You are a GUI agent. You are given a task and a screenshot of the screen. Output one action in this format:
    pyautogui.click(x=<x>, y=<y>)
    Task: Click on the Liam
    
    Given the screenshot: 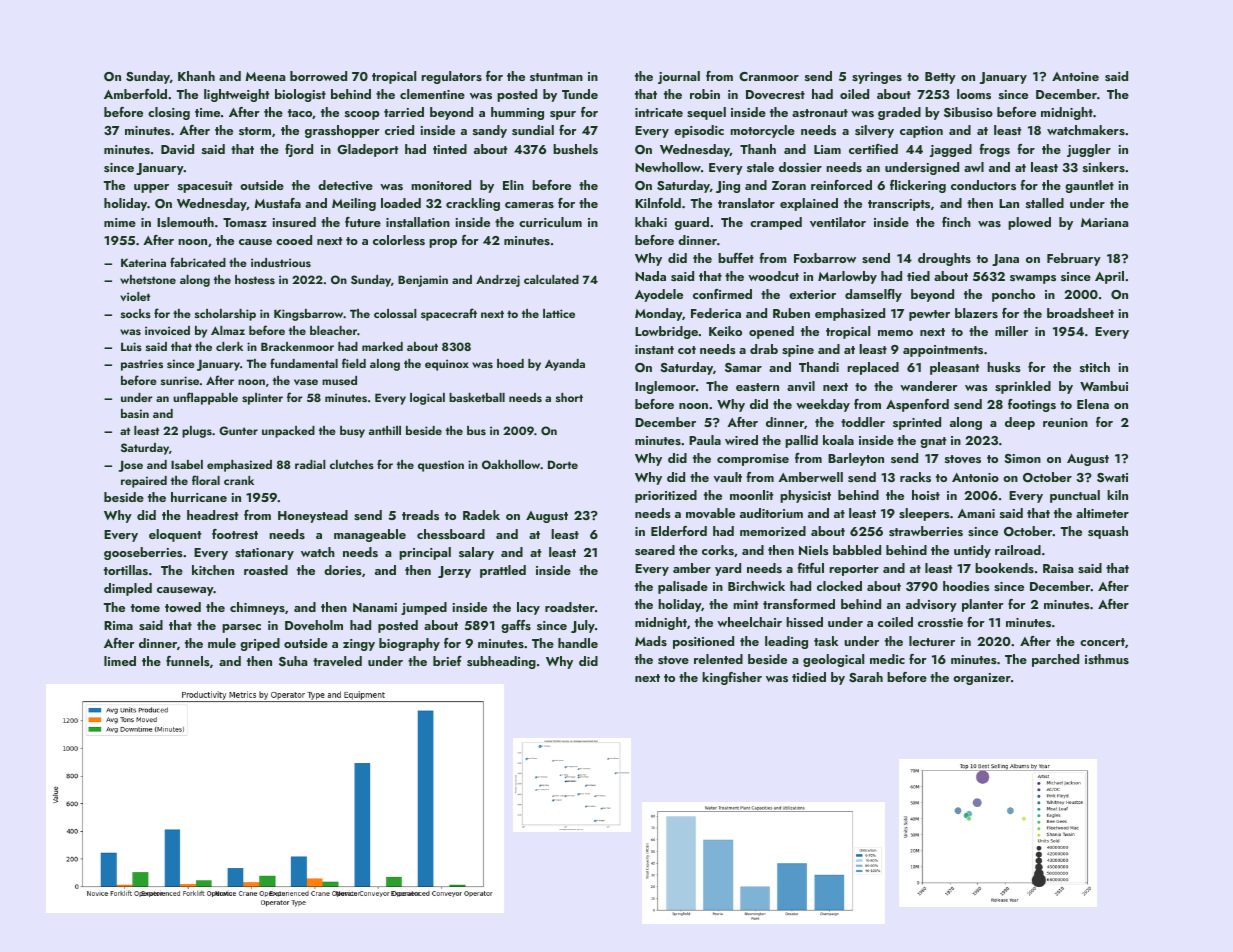 What is the action you would take?
    pyautogui.click(x=827, y=149)
